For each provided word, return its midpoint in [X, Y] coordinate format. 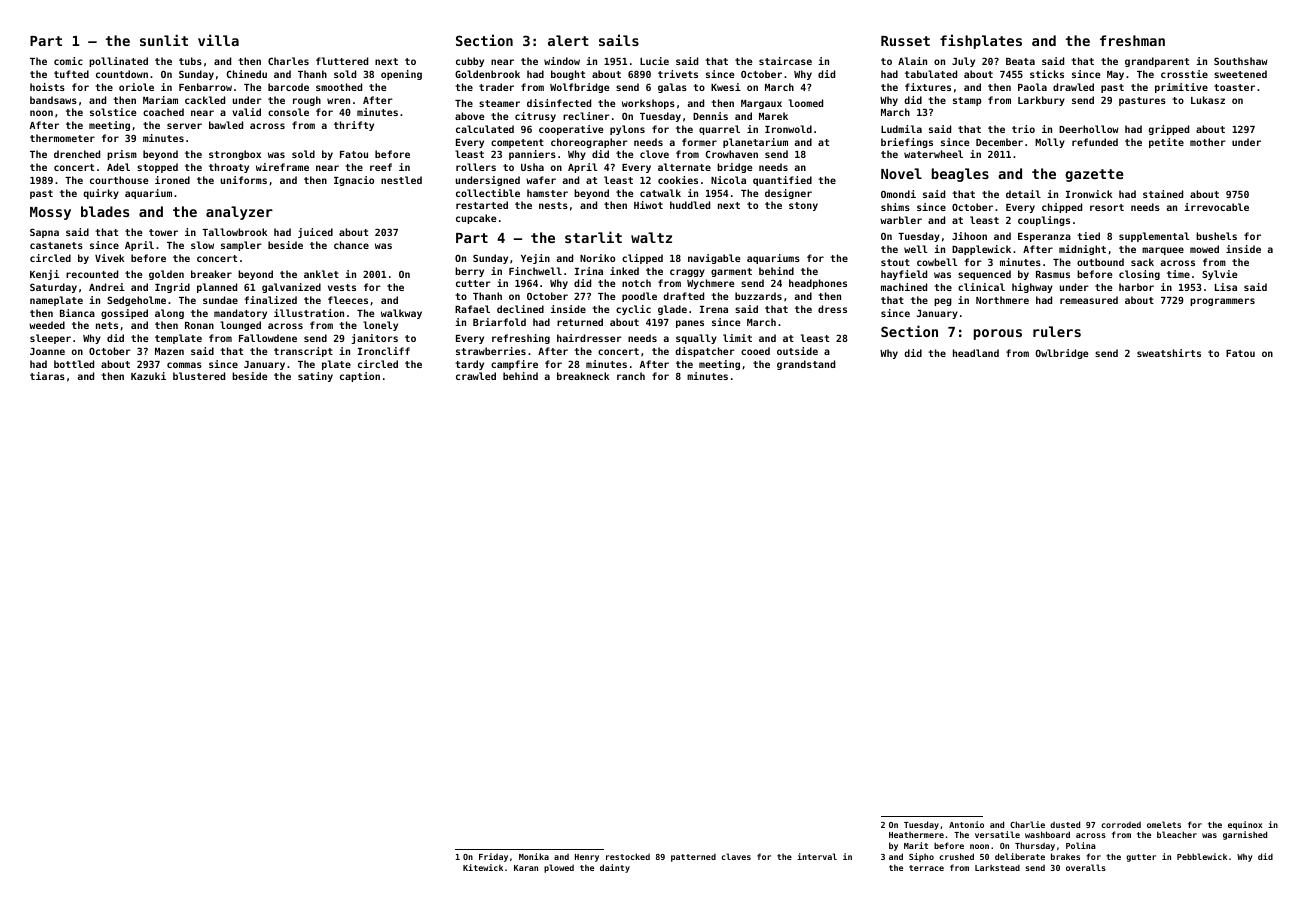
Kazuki [148, 376]
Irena [714, 309]
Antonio [966, 824]
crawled [476, 376]
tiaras [47, 376]
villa [218, 40]
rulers [1057, 331]
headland [976, 353]
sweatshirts [1169, 353]
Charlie [1027, 824]
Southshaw [1241, 61]
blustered [199, 376]
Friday [493, 857]
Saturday [53, 288]
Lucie [654, 61]
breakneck [583, 376]
